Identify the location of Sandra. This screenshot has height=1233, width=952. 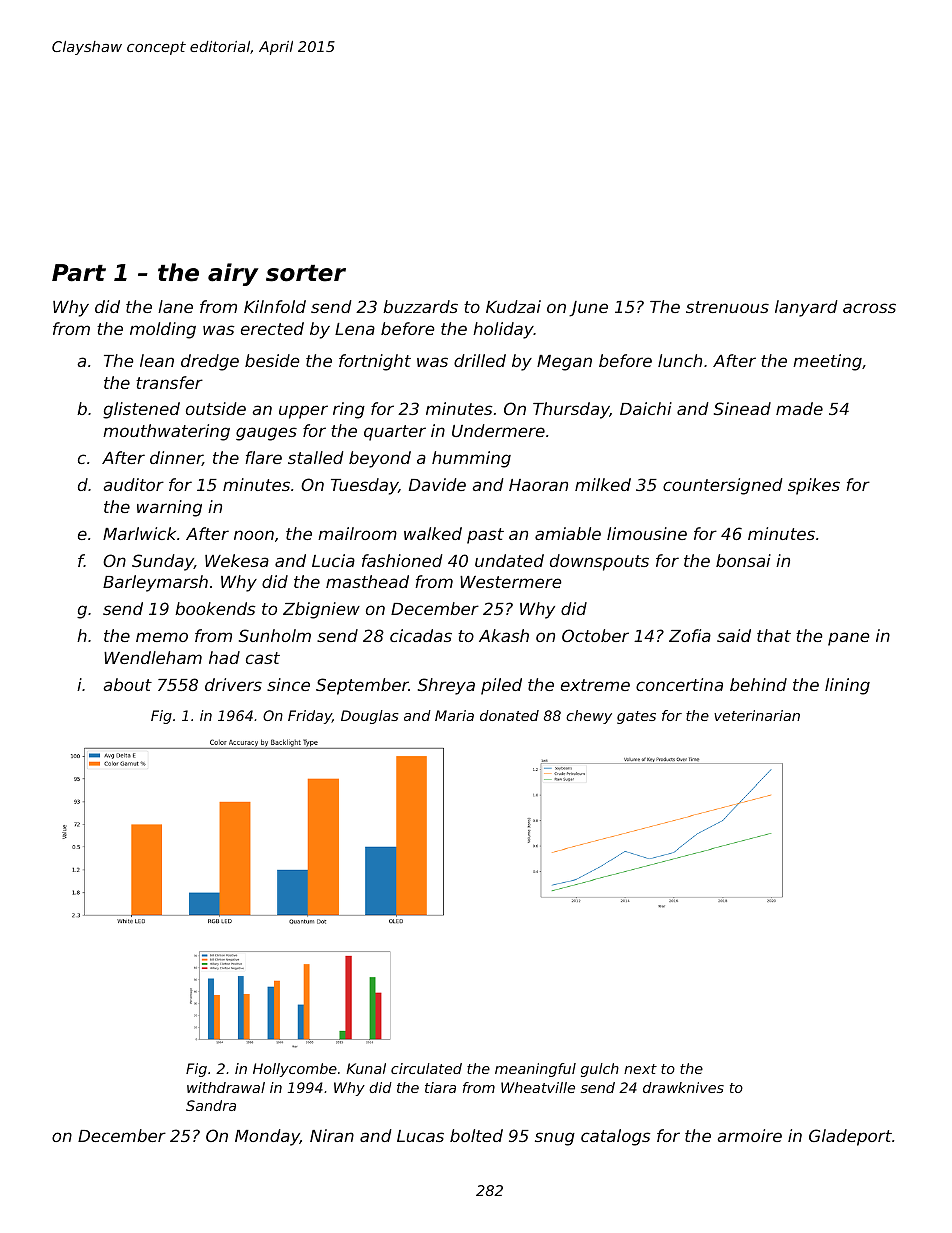
(211, 1105).
